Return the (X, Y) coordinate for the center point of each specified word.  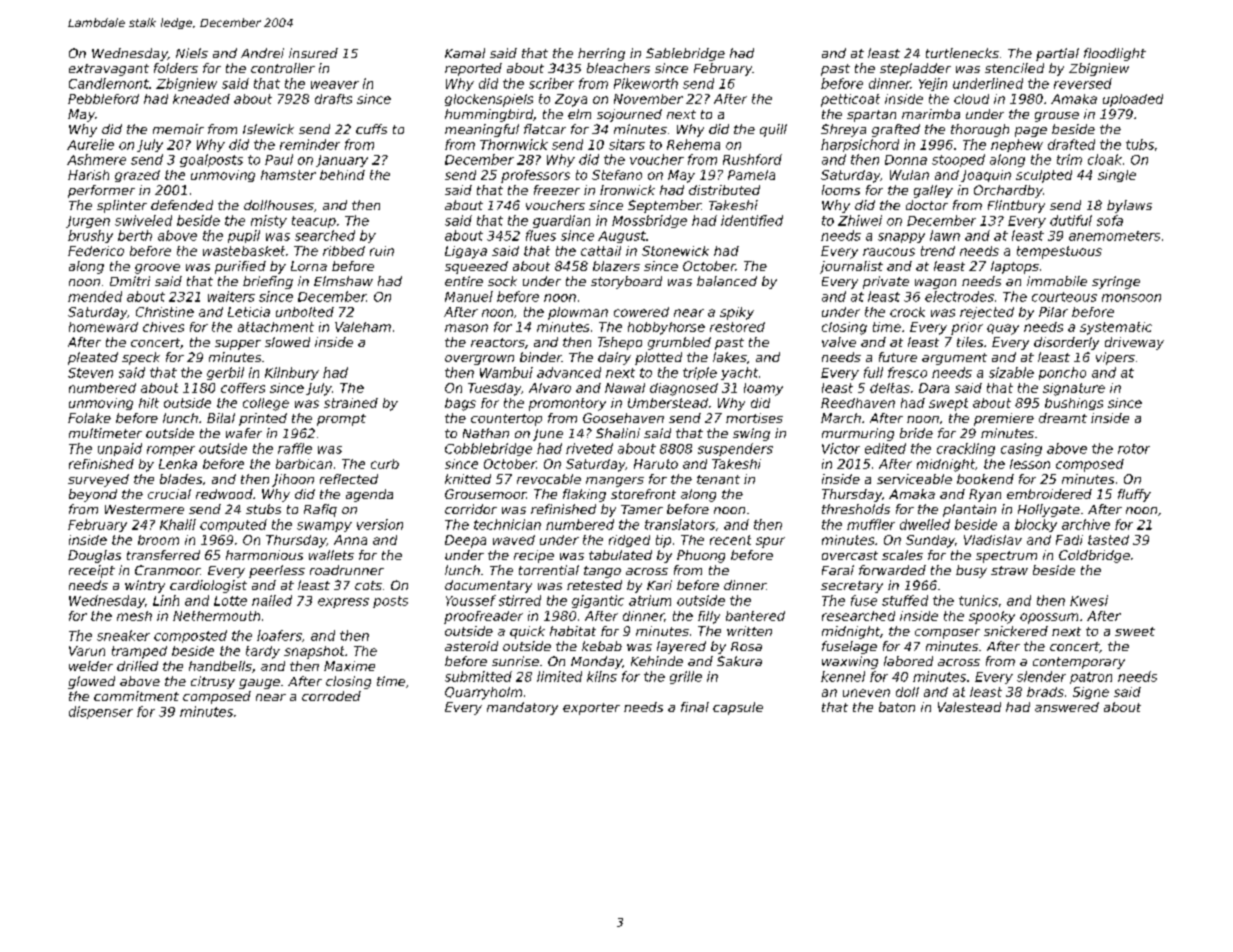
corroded (331, 696)
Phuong (701, 556)
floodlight (1115, 54)
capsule (738, 708)
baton (897, 707)
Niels (192, 53)
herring (601, 54)
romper (171, 451)
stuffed (905, 600)
